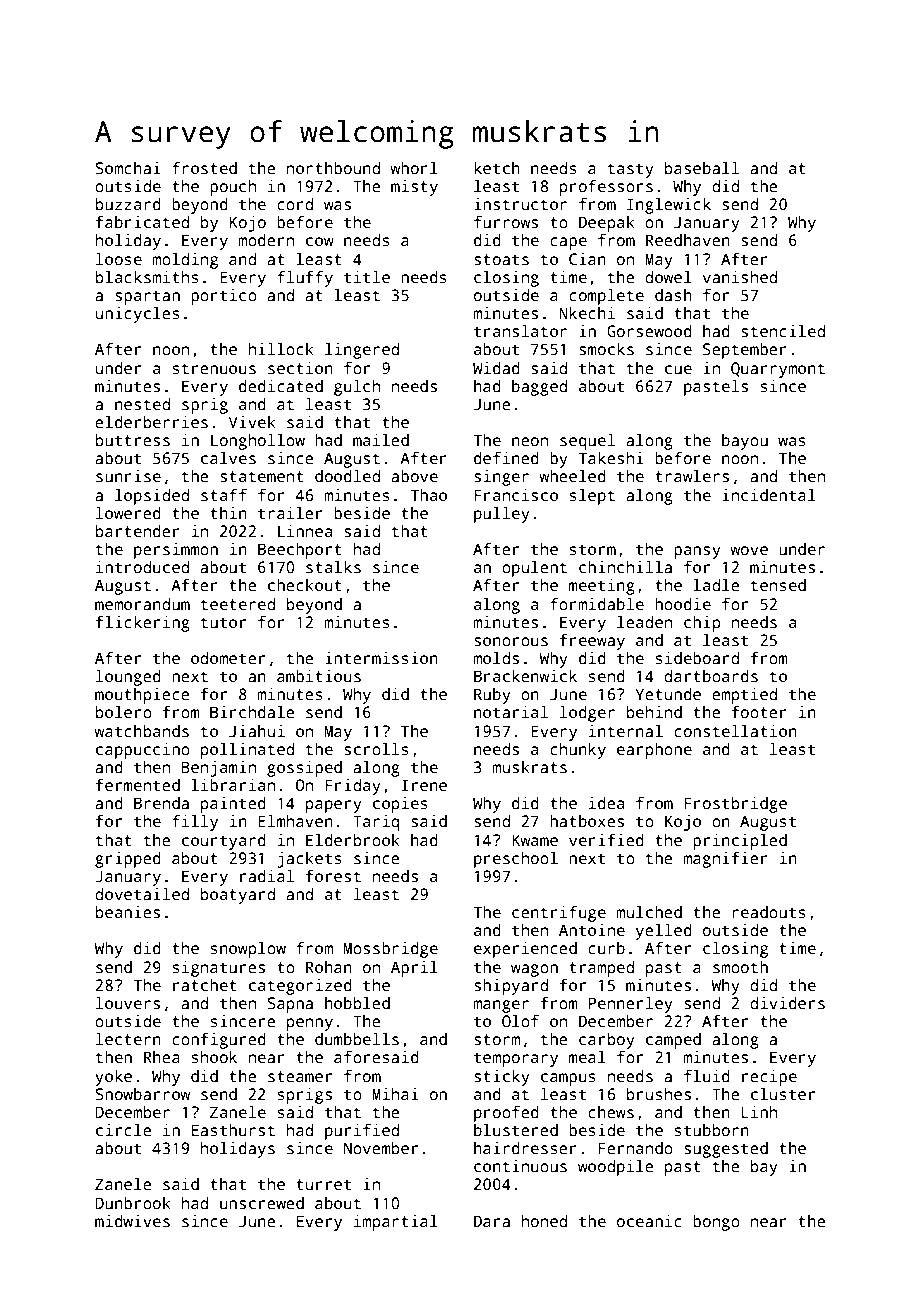 The image size is (924, 1308). What do you see at coordinates (769, 912) in the screenshot?
I see `readouts` at bounding box center [769, 912].
